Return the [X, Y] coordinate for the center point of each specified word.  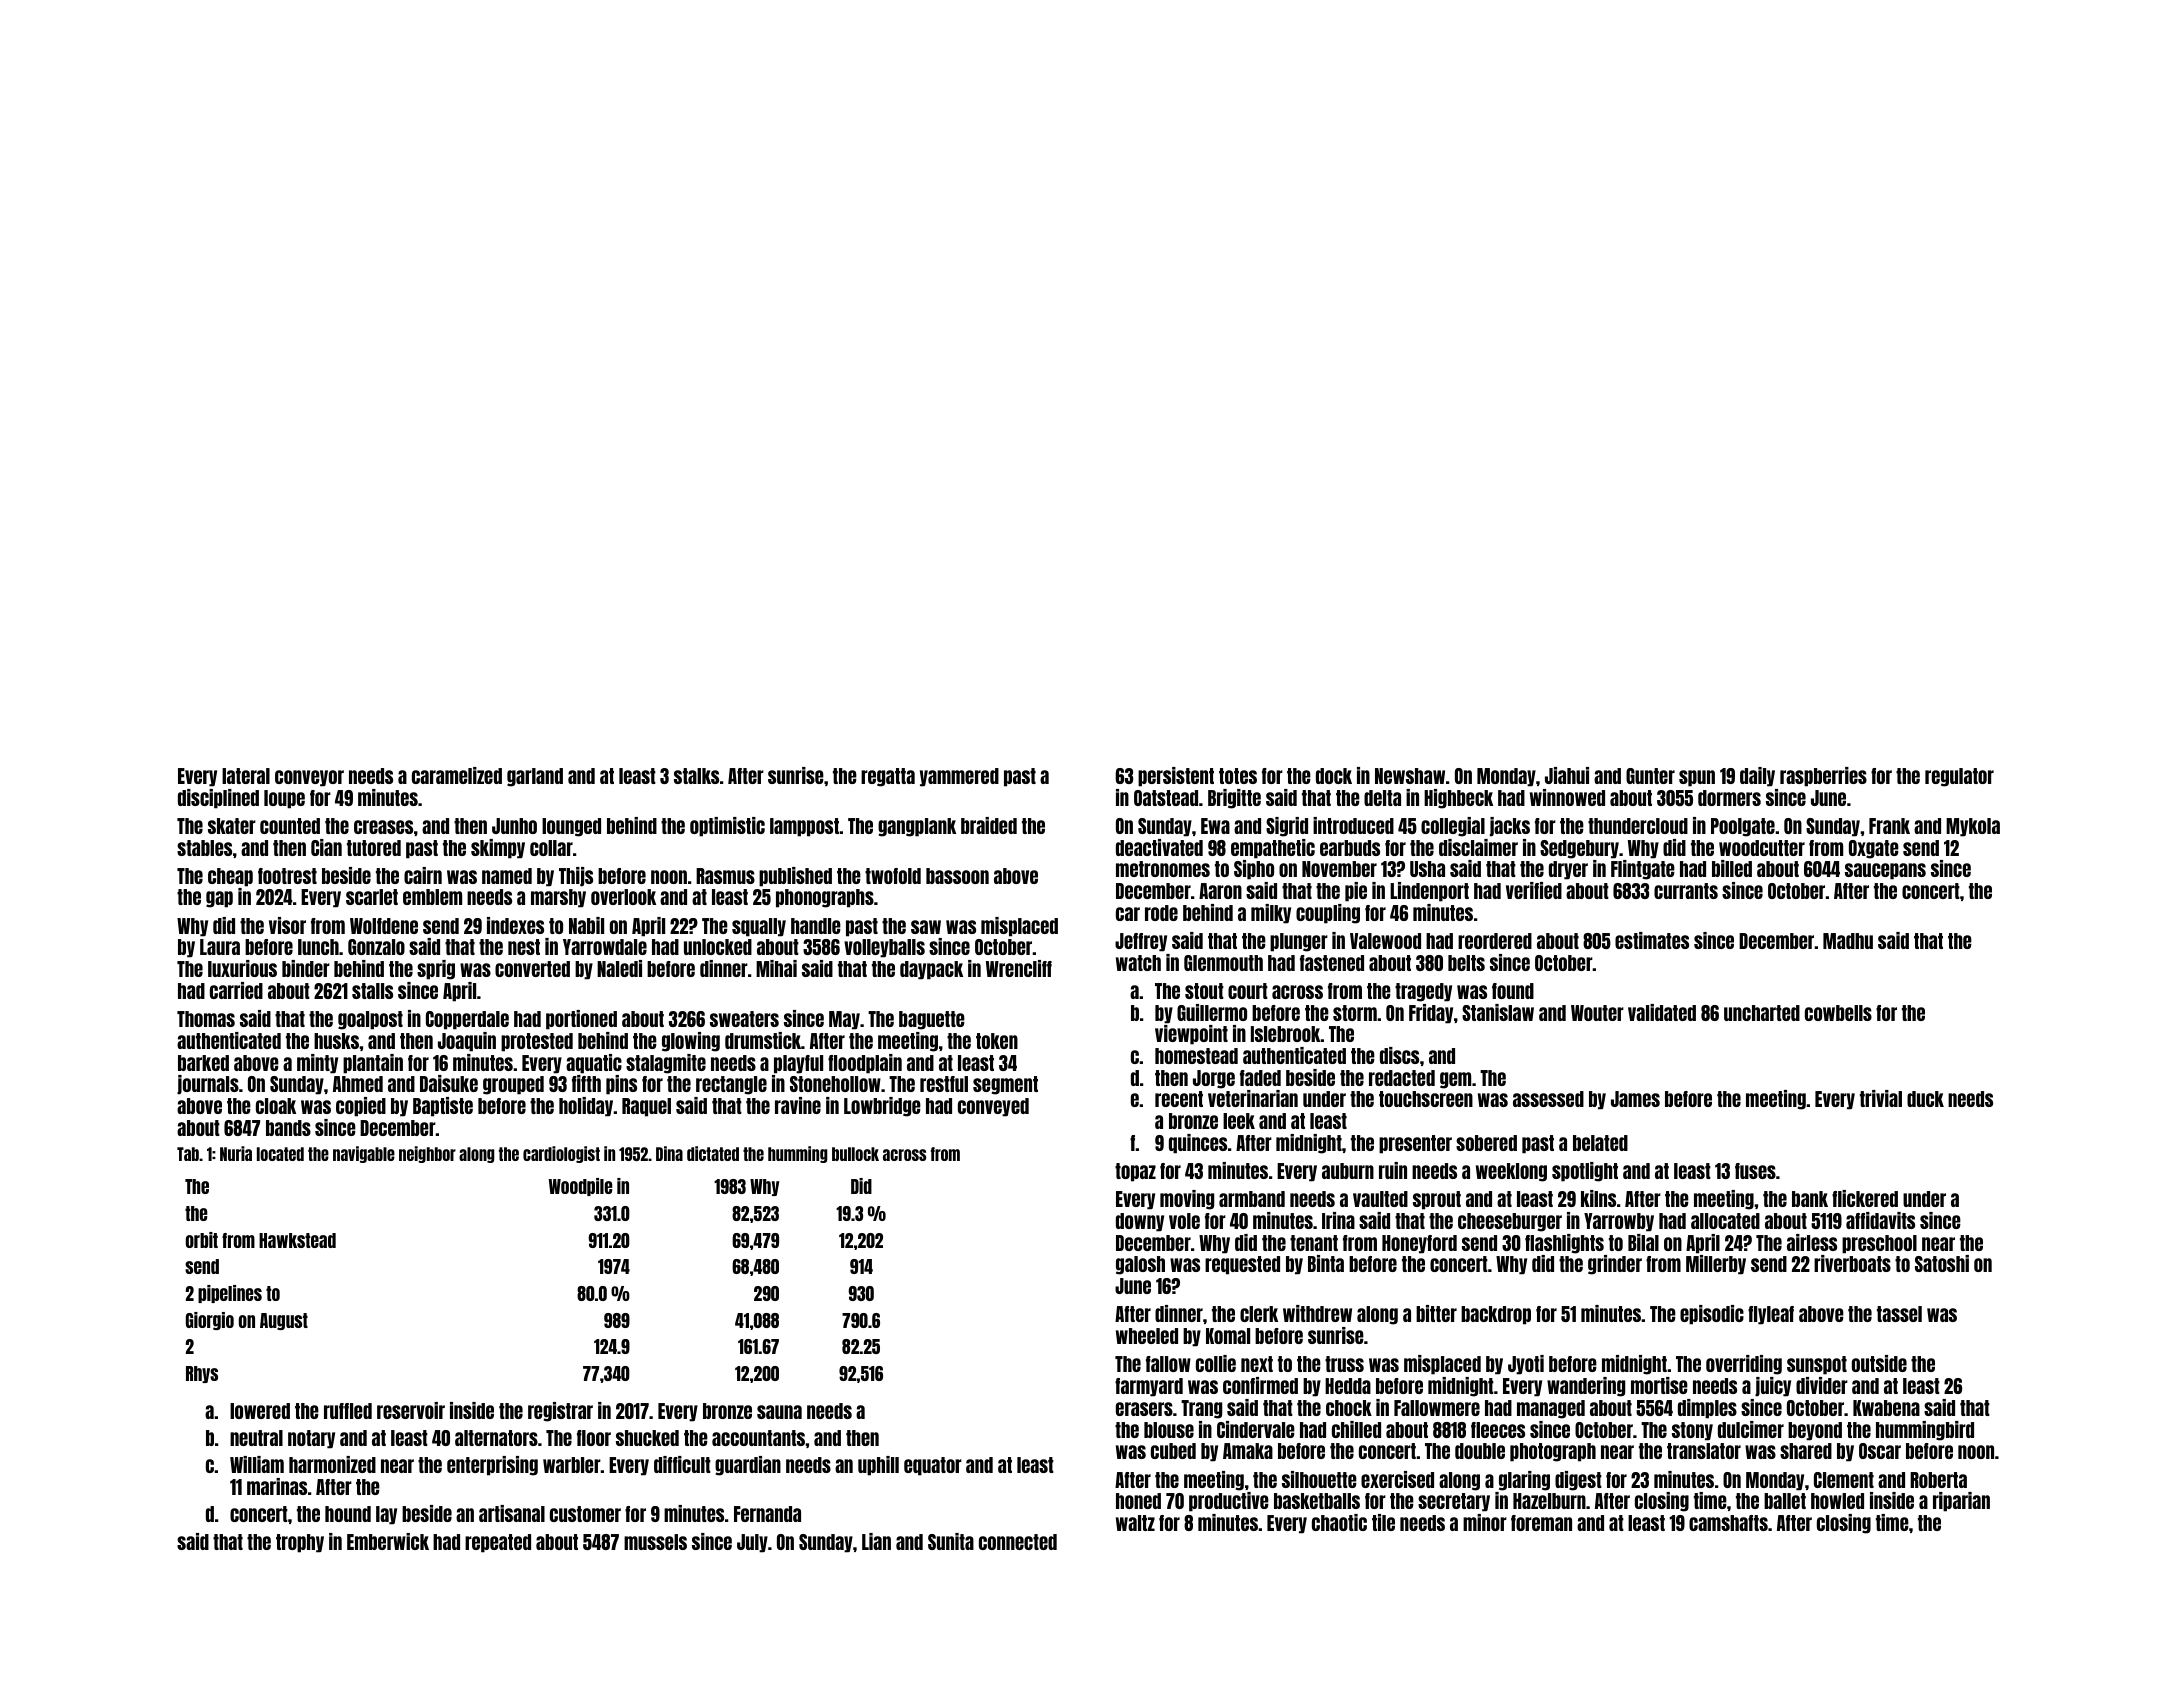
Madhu [1848, 941]
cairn [423, 875]
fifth [586, 1083]
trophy [300, 1543]
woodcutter [1762, 848]
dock [1334, 776]
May [844, 1020]
